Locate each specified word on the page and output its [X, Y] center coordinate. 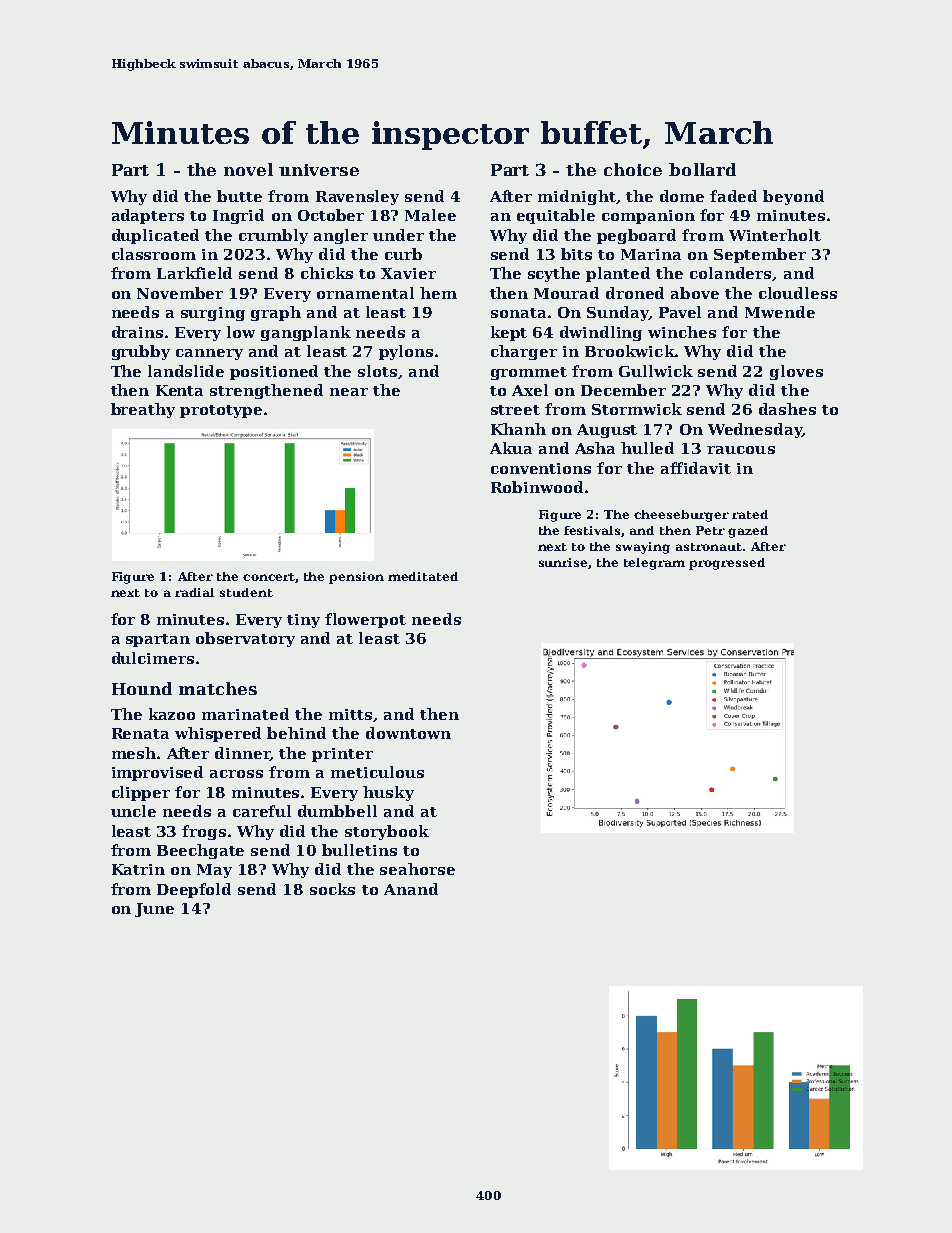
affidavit [696, 468]
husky [388, 793]
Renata [140, 733]
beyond [793, 197]
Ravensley [357, 197]
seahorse [417, 869]
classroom [154, 254]
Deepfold [194, 890]
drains [137, 332]
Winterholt [775, 235]
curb [403, 254]
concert [269, 577]
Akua [511, 448]
